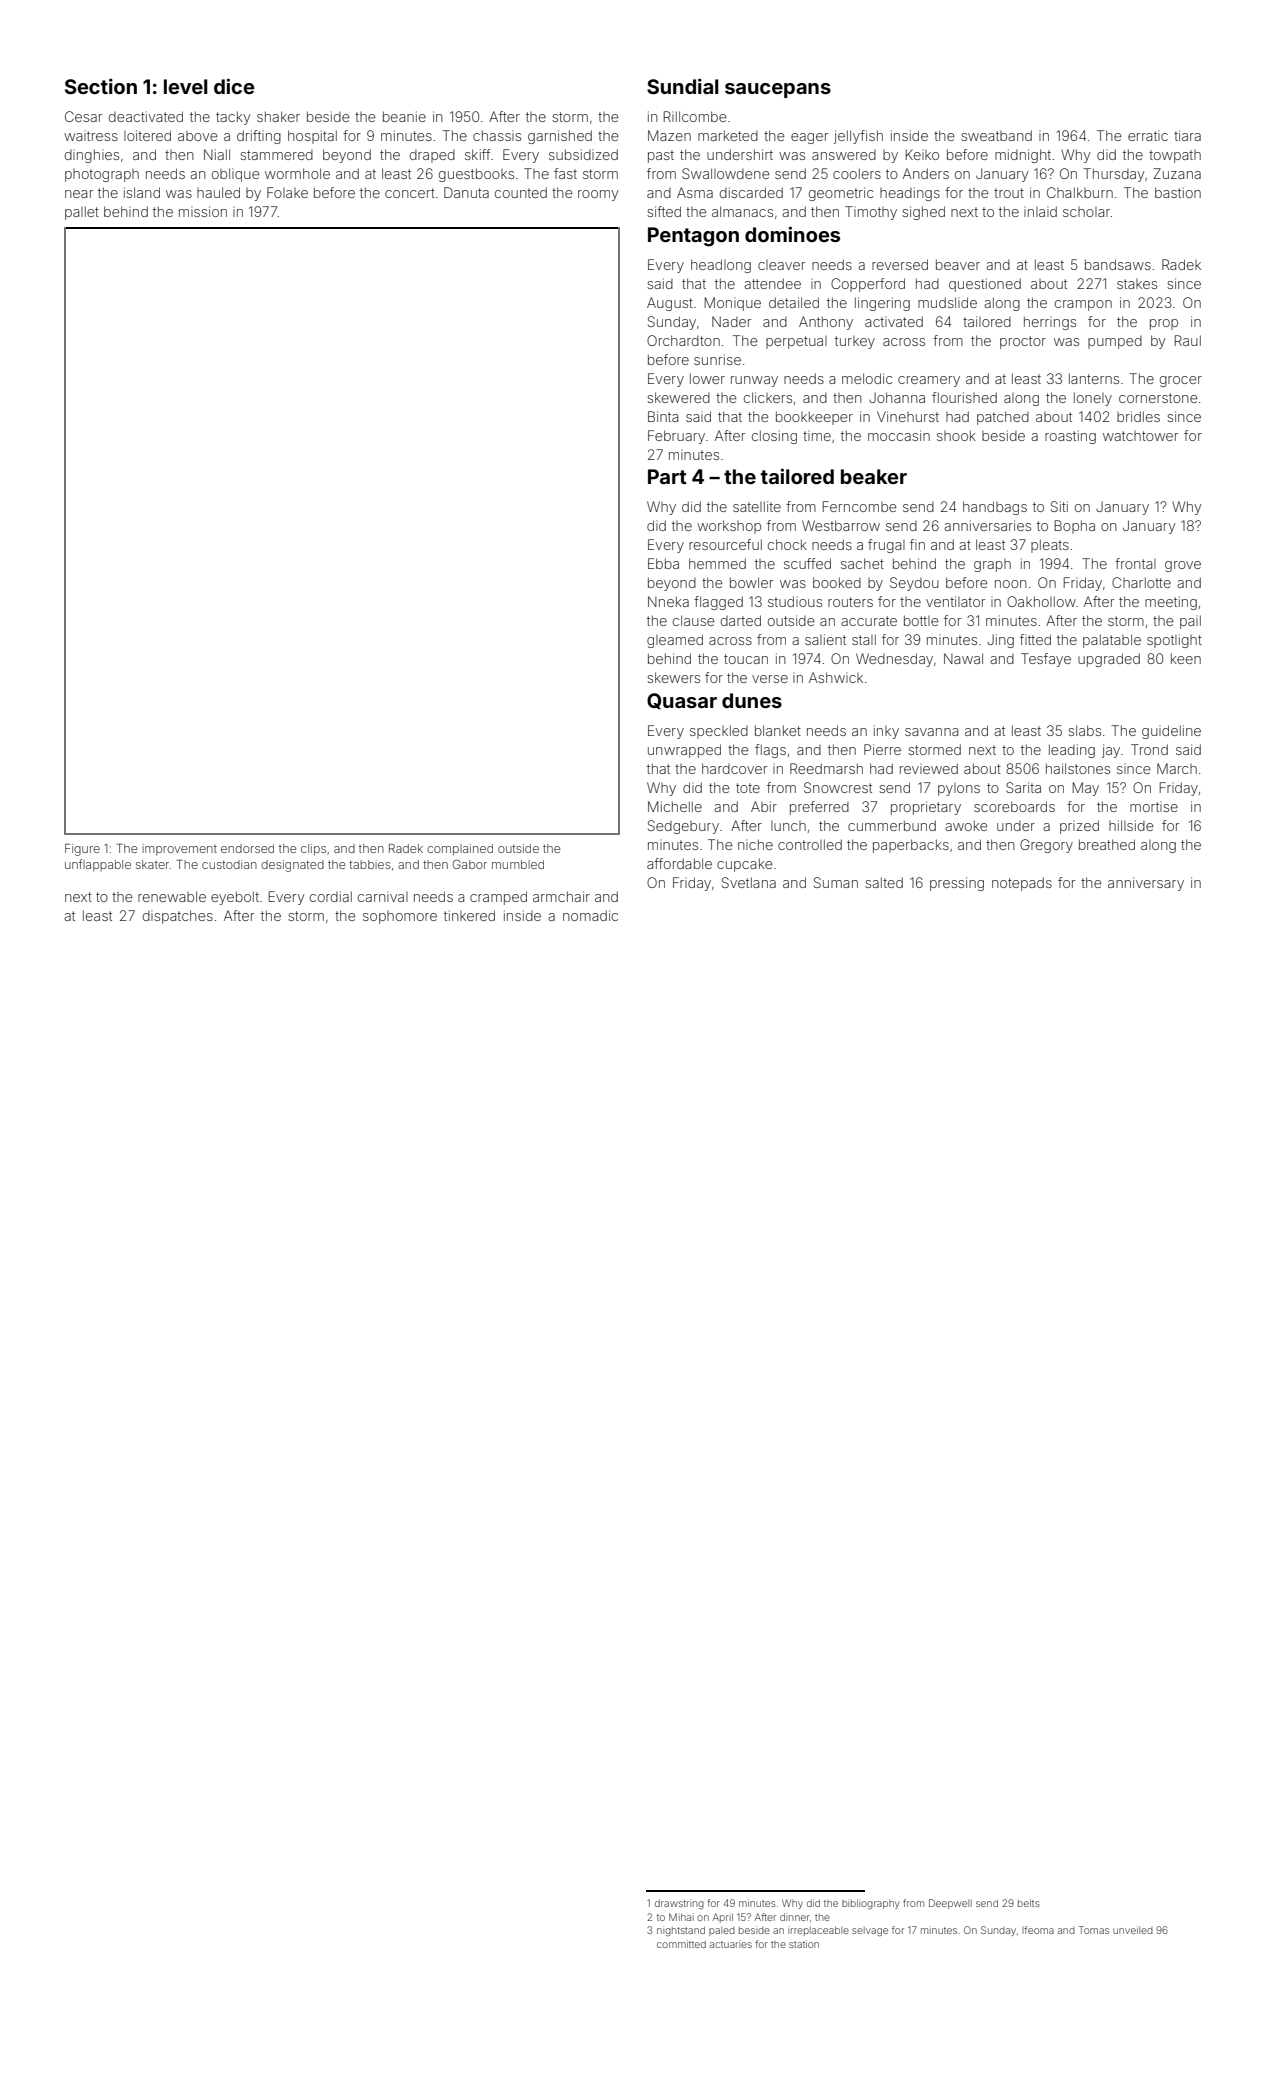  Describe the element at coordinates (681, 1944) in the screenshot. I see `committed` at that location.
